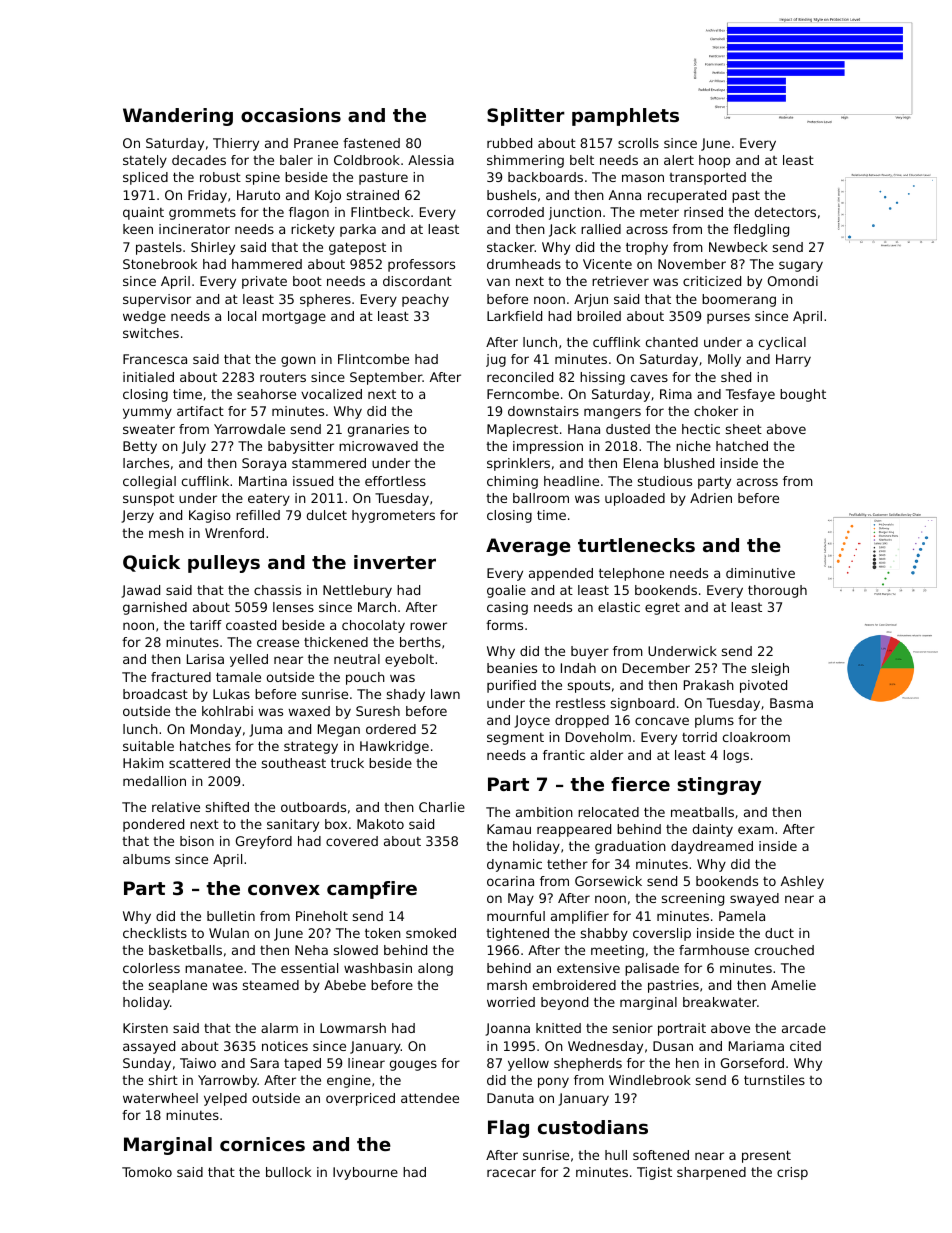  I want to click on Tomoko, so click(147, 1172).
